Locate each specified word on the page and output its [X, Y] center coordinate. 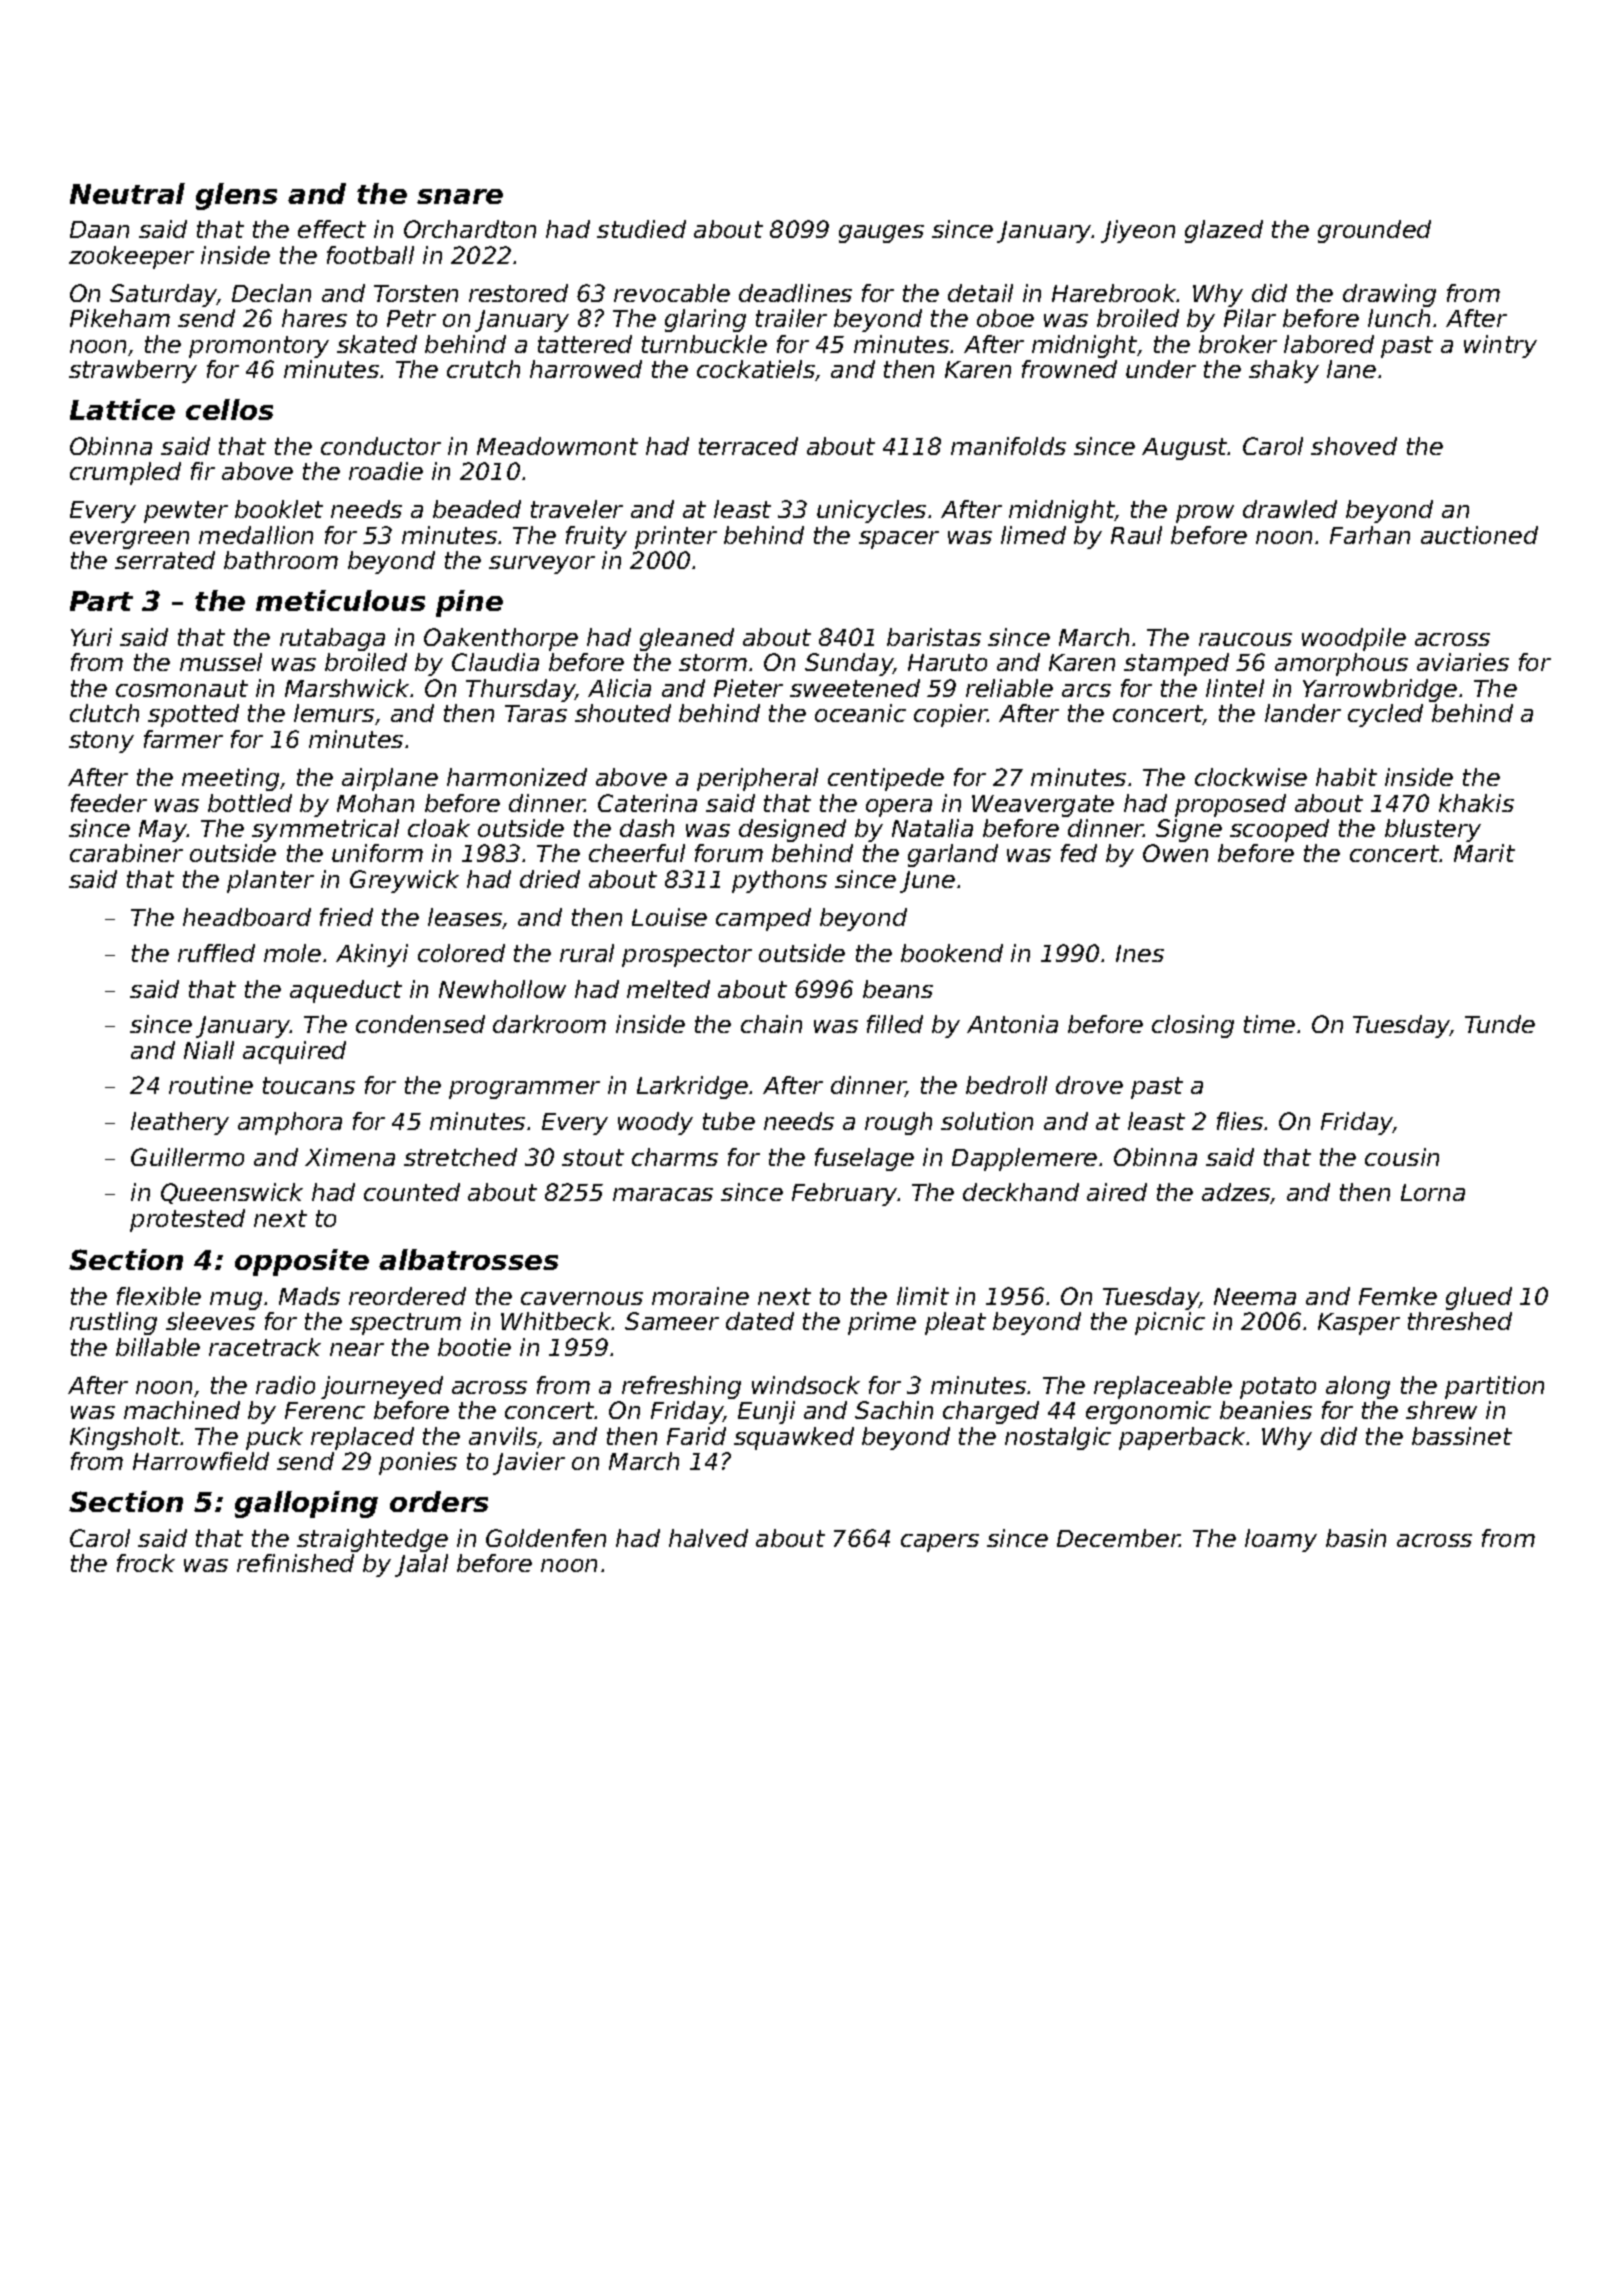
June [927, 882]
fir [203, 471]
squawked [794, 1438]
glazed [1224, 231]
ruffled [216, 953]
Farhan [1370, 535]
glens [236, 196]
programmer [524, 1090]
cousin [1402, 1157]
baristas [934, 637]
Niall [209, 1050]
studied [641, 229]
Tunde [1500, 1024]
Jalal [421, 1565]
